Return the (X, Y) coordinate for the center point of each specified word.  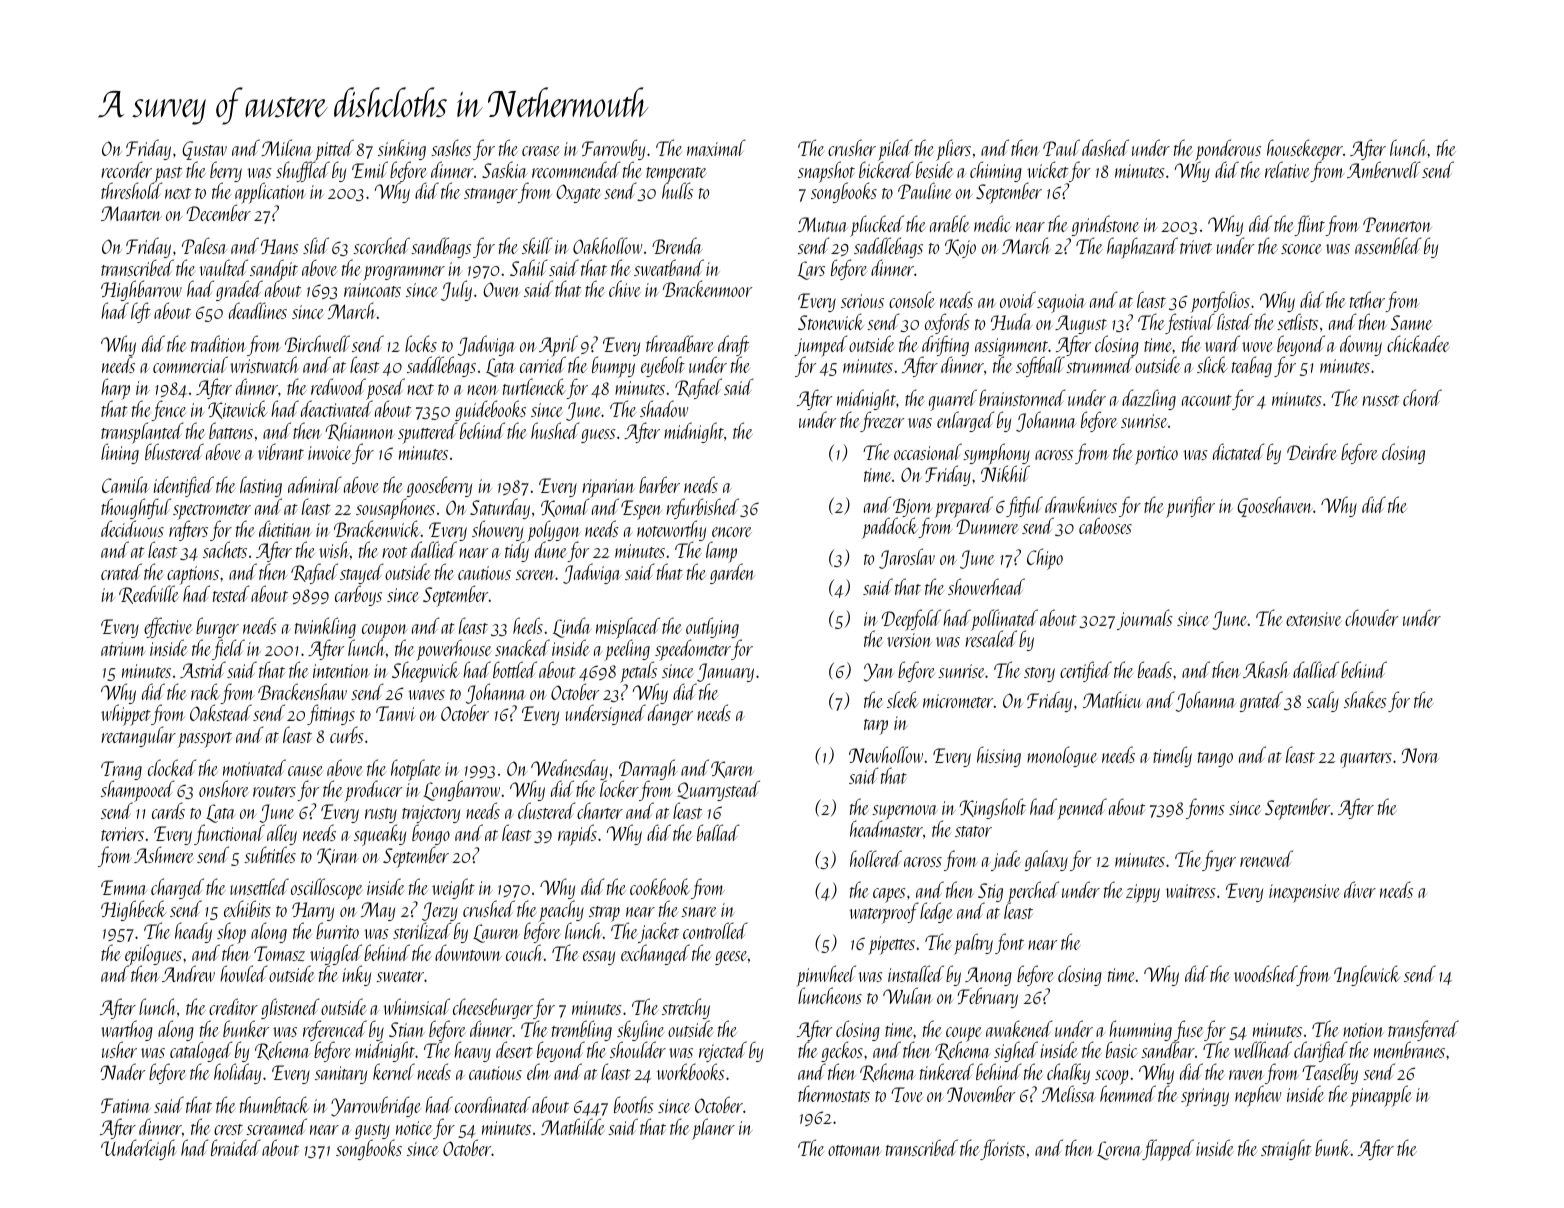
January (725, 672)
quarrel (953, 400)
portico (1156, 455)
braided (235, 1147)
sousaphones (395, 509)
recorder (126, 169)
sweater (400, 976)
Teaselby (1330, 1074)
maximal (716, 147)
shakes (1365, 699)
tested (231, 593)
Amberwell (1383, 169)
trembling (582, 1031)
